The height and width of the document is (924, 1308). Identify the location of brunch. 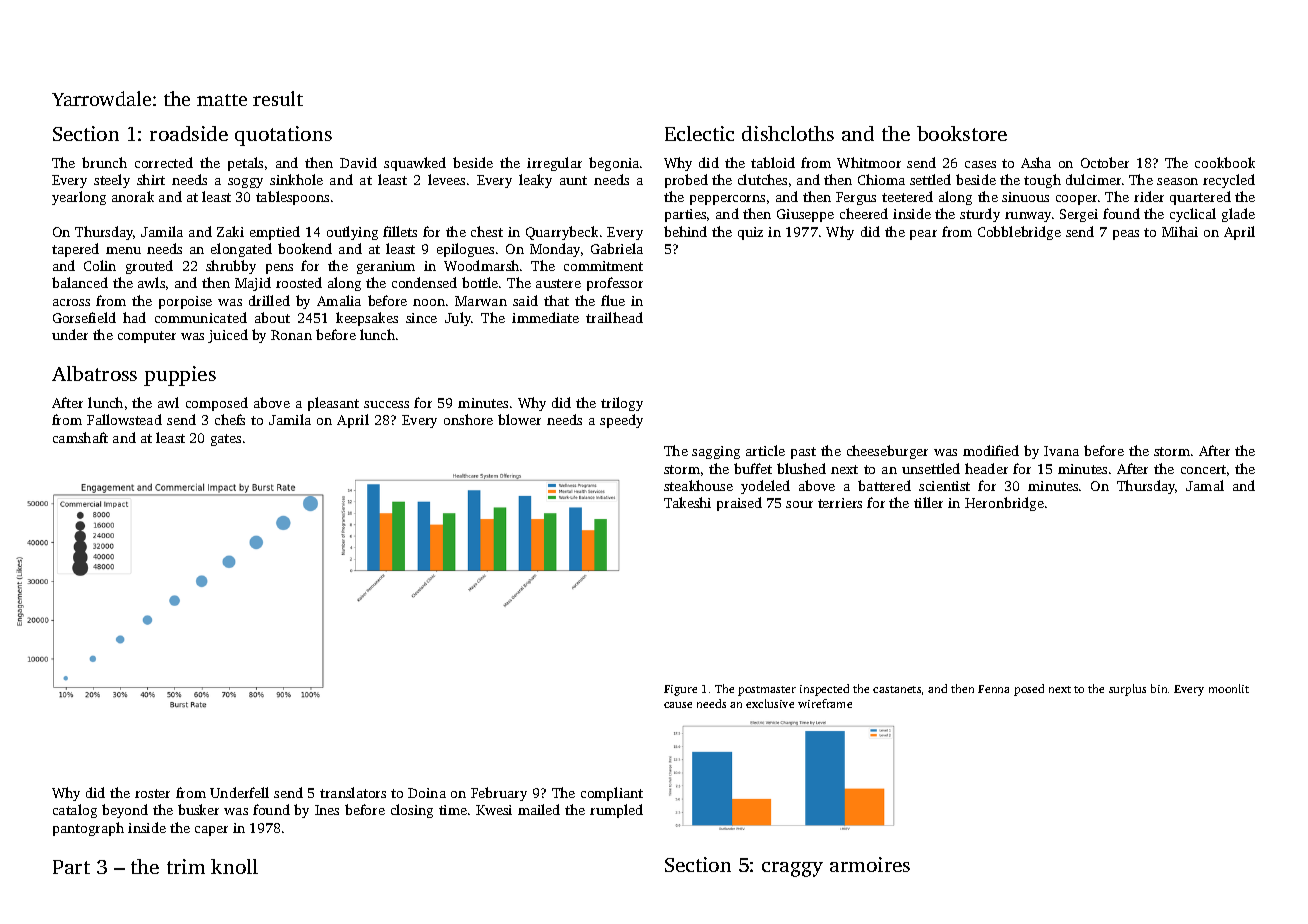
(104, 162).
